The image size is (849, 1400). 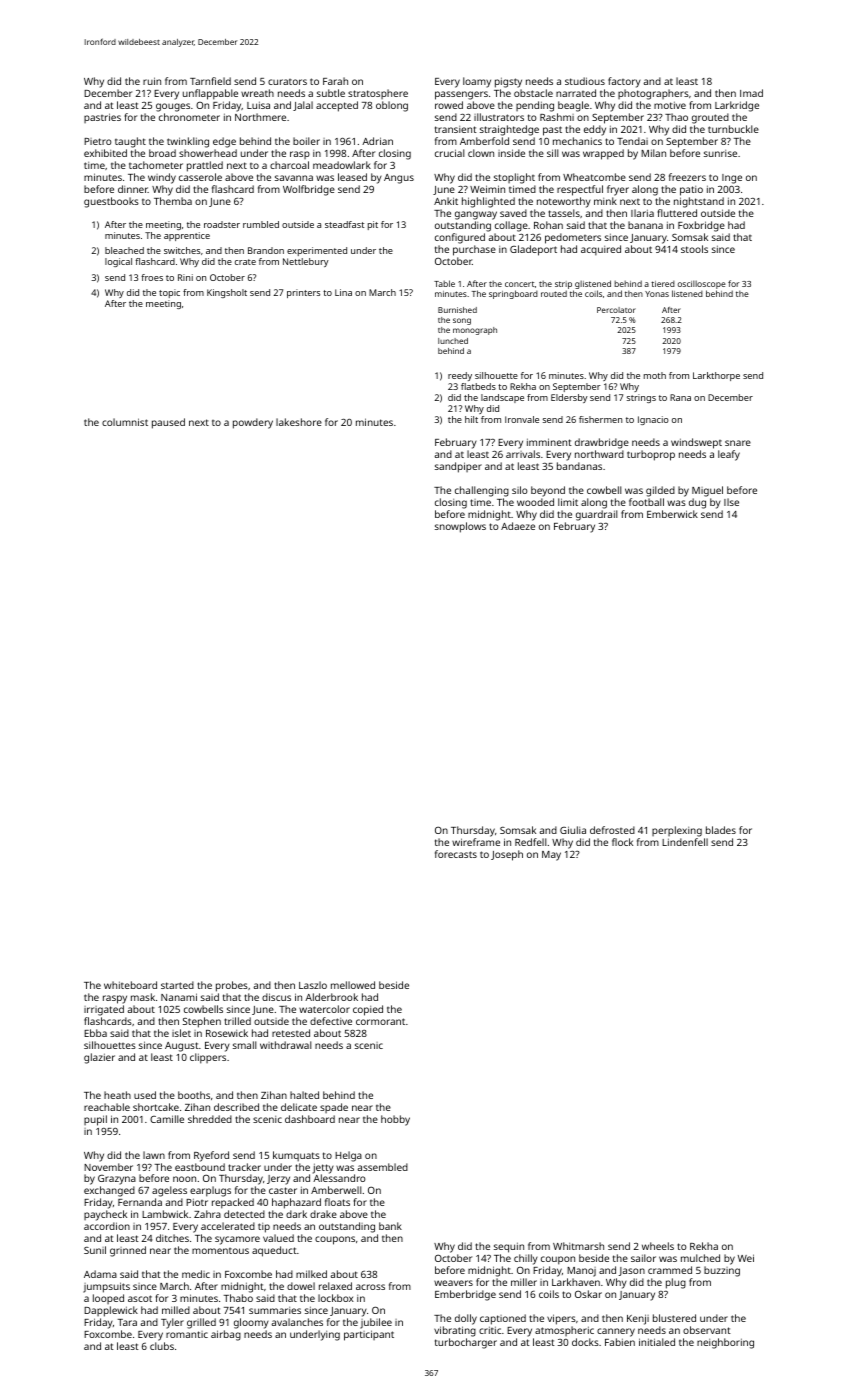 What do you see at coordinates (751, 93) in the page?
I see `Imad` at bounding box center [751, 93].
